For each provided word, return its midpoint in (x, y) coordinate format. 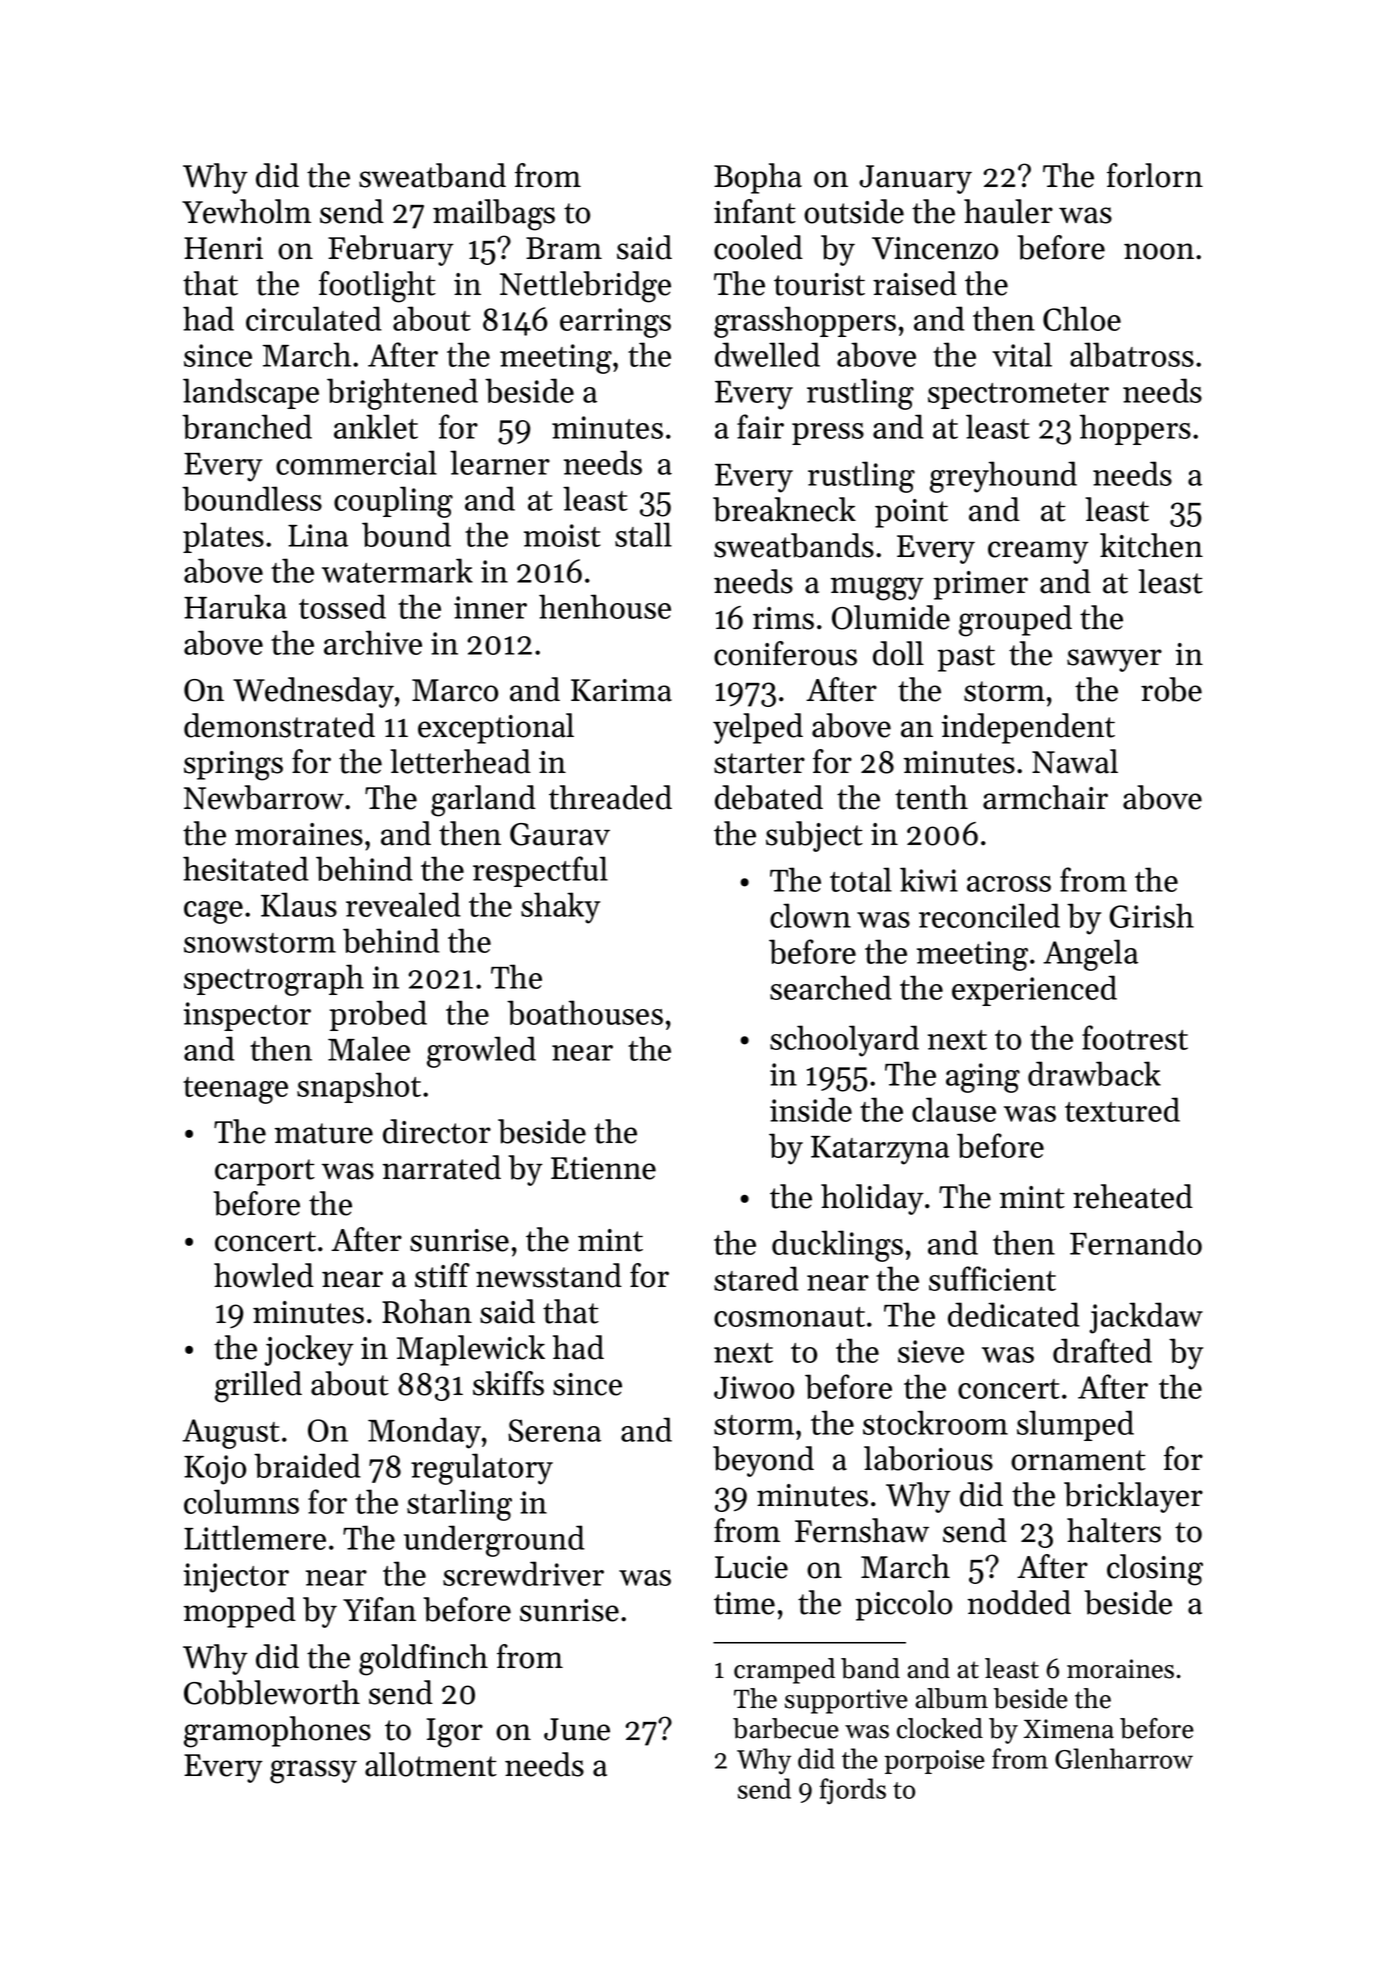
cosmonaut (789, 1317)
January (915, 179)
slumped (1075, 1425)
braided (307, 1465)
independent (1028, 728)
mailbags (494, 215)
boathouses (585, 1012)
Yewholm (246, 211)
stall (643, 534)
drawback (1094, 1073)
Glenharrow (1124, 1758)
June (577, 1729)
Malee (369, 1048)
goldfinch (423, 1660)
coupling (393, 502)
